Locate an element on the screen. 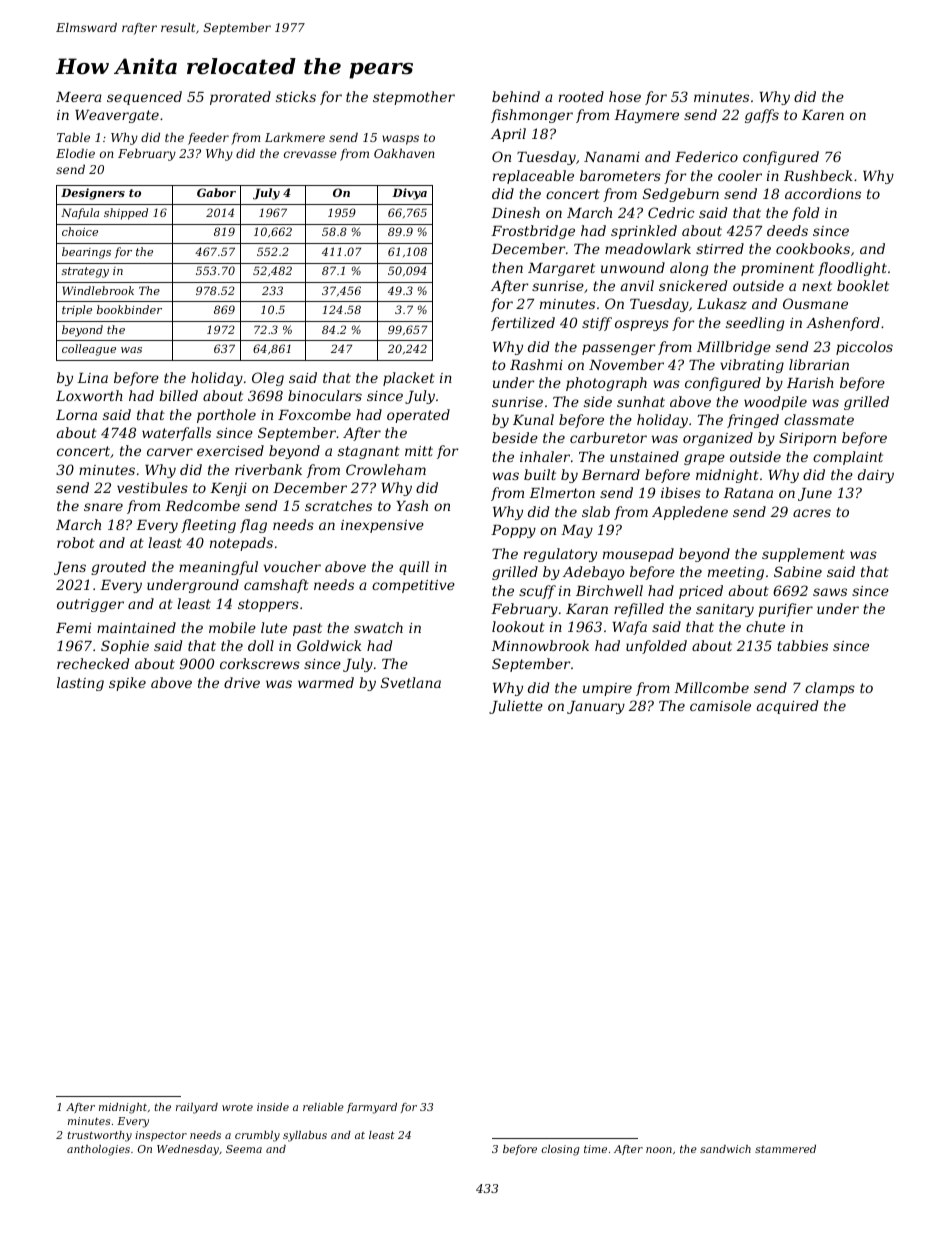 The height and width of the screenshot is (1233, 952). fringed is located at coordinates (753, 421).
